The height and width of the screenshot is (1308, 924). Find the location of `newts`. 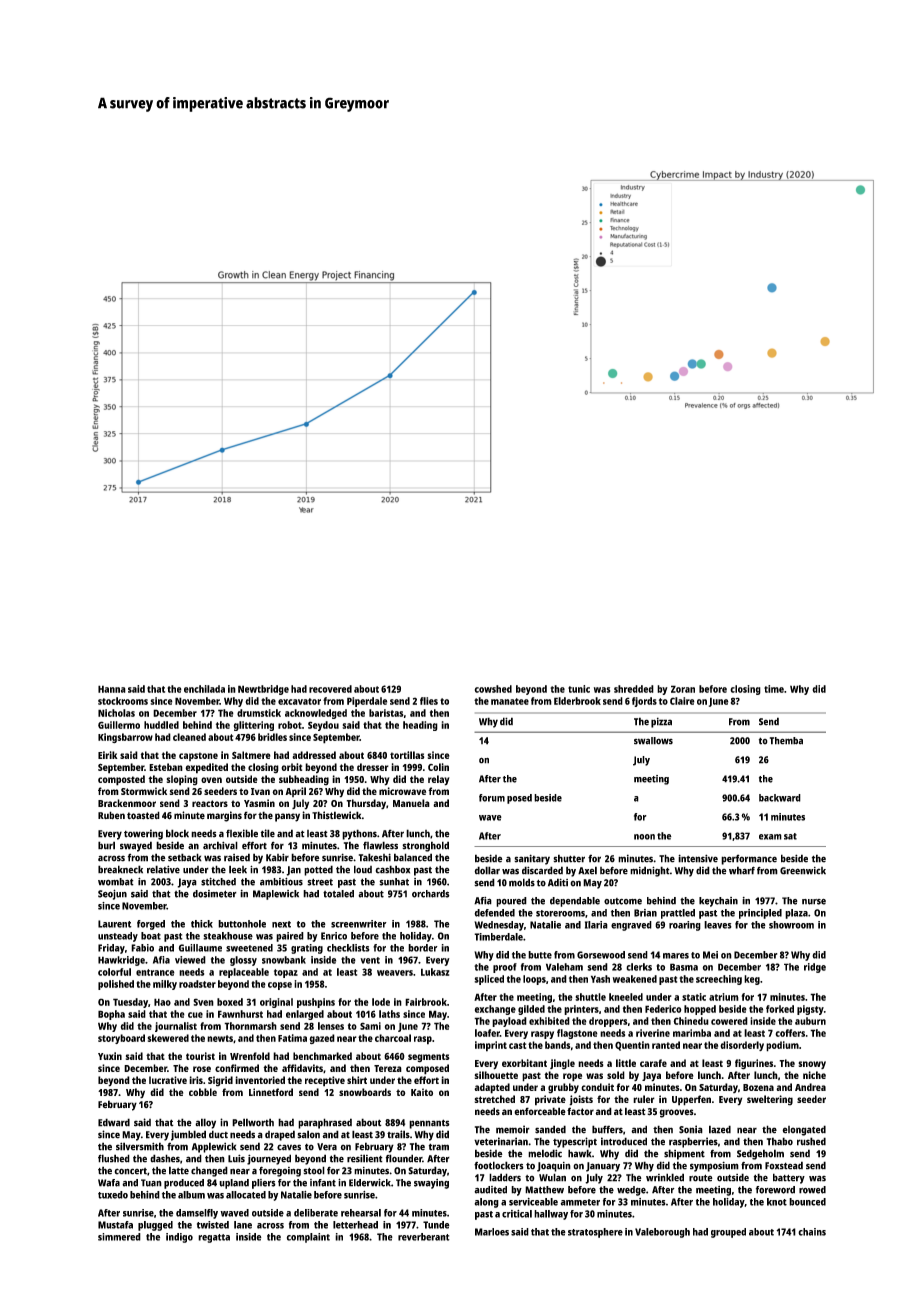

newts is located at coordinates (220, 1038).
